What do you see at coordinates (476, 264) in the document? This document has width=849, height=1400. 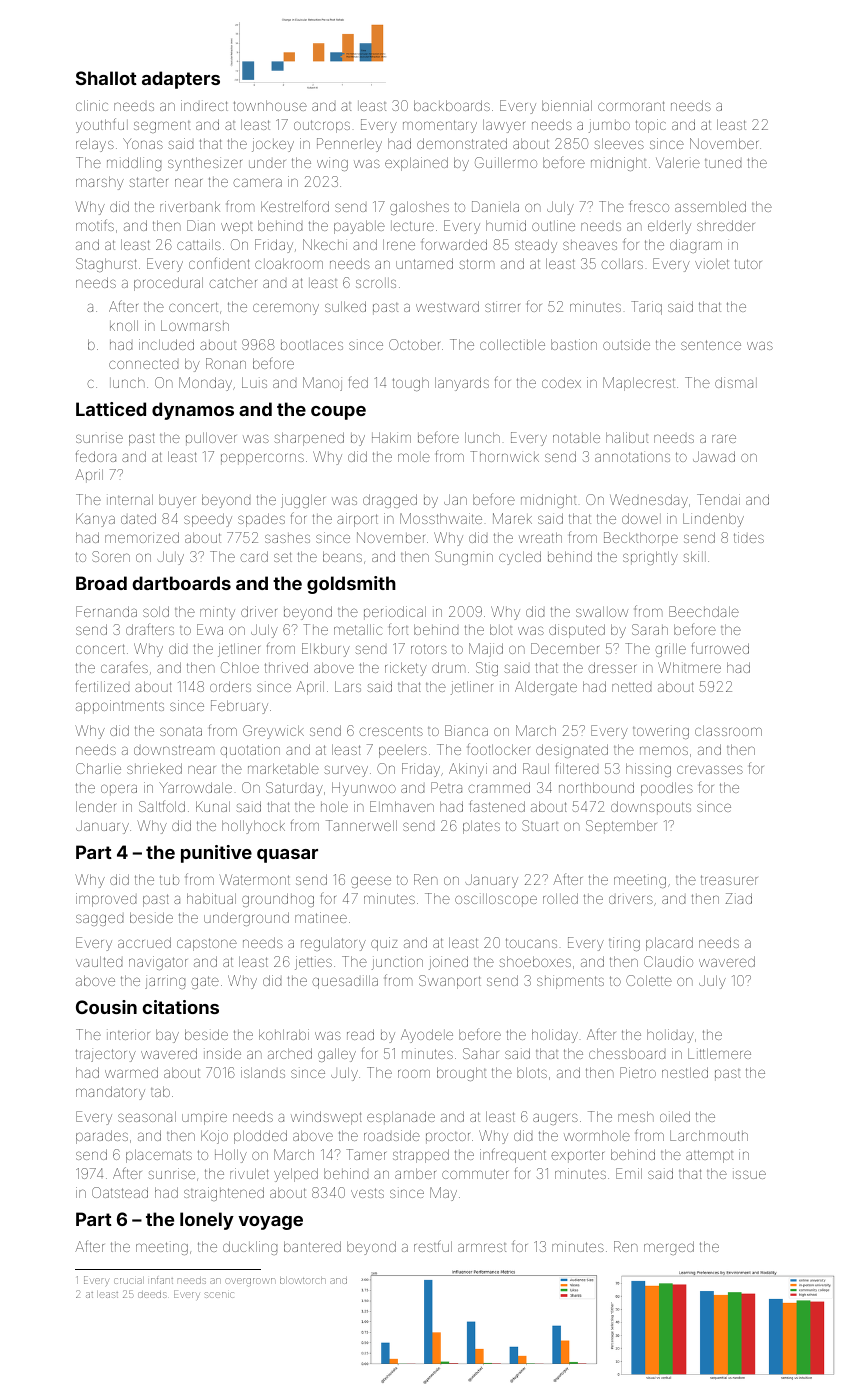 I see `storm` at bounding box center [476, 264].
